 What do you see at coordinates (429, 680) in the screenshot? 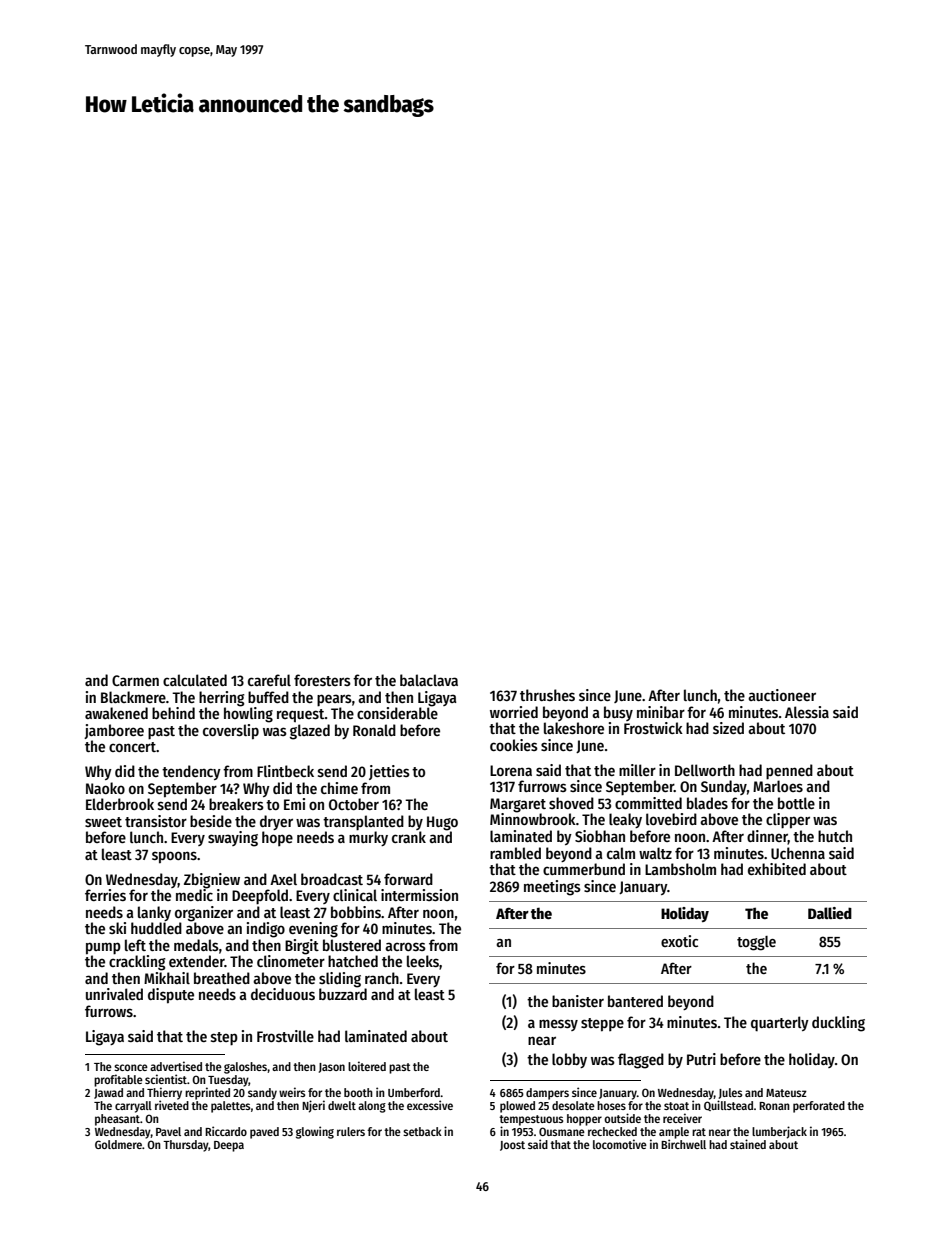
I see `balaclava` at bounding box center [429, 680].
